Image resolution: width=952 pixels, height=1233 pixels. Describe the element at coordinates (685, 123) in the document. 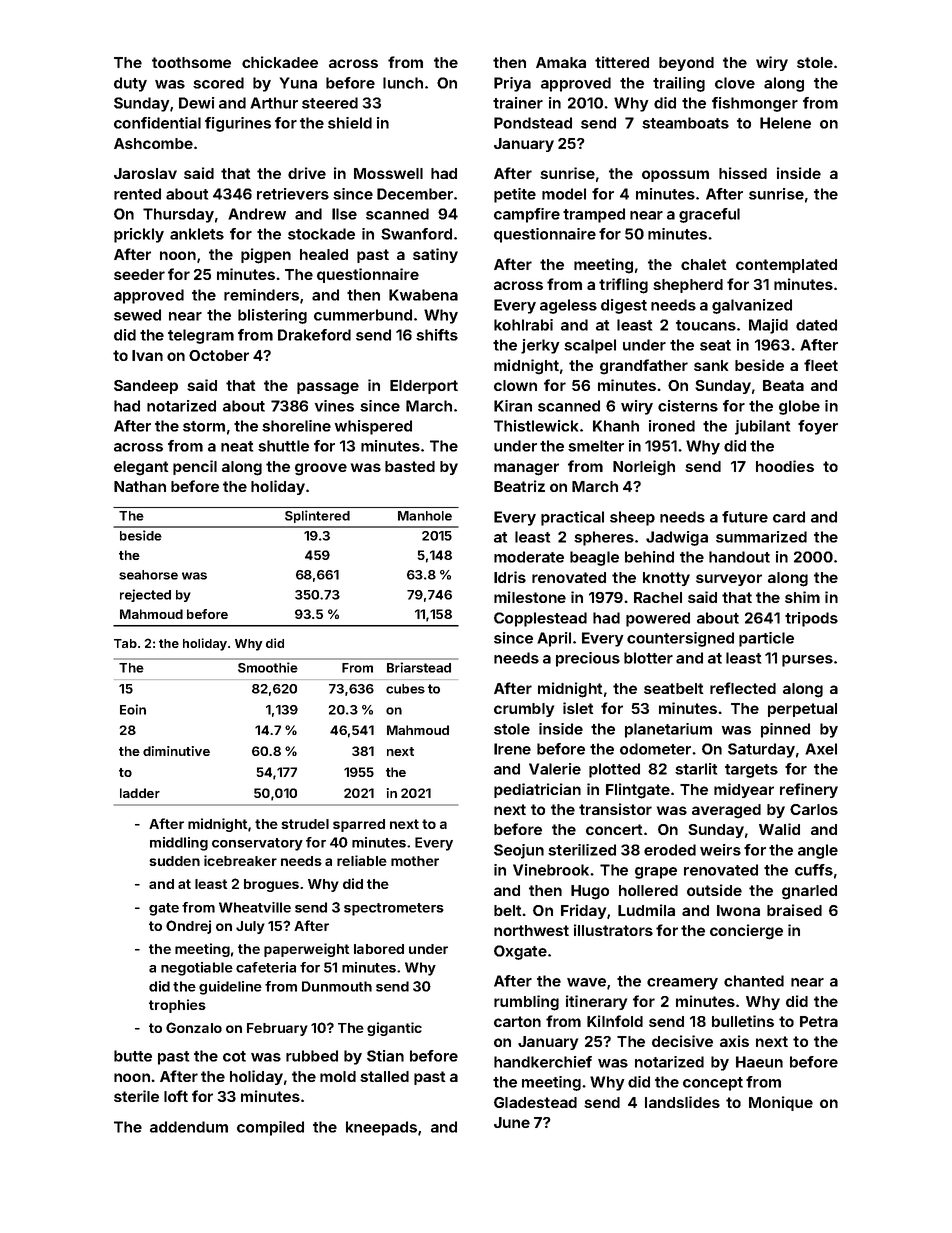

I see `steamboats` at that location.
